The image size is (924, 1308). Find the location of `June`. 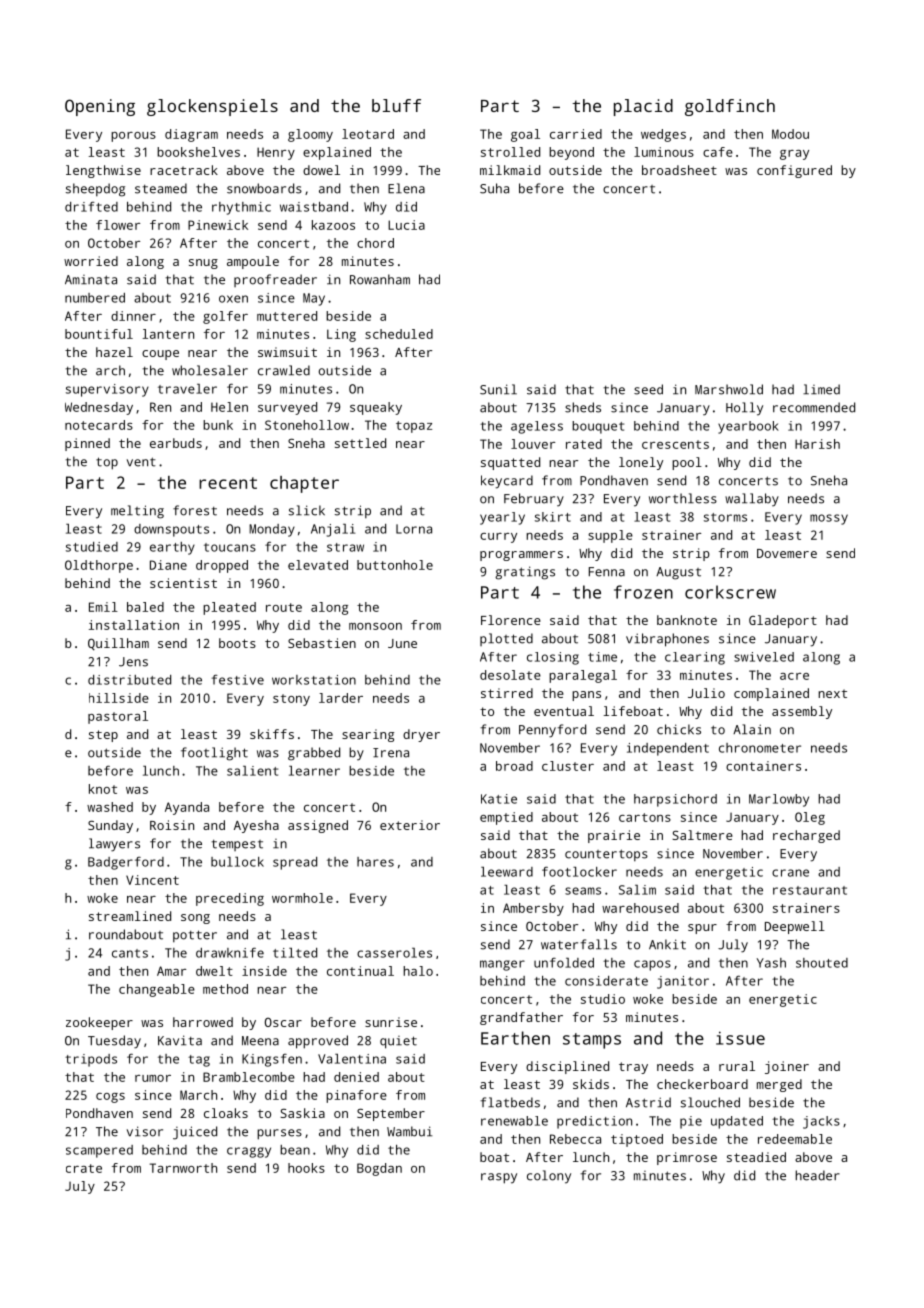

June is located at coordinates (402, 643).
